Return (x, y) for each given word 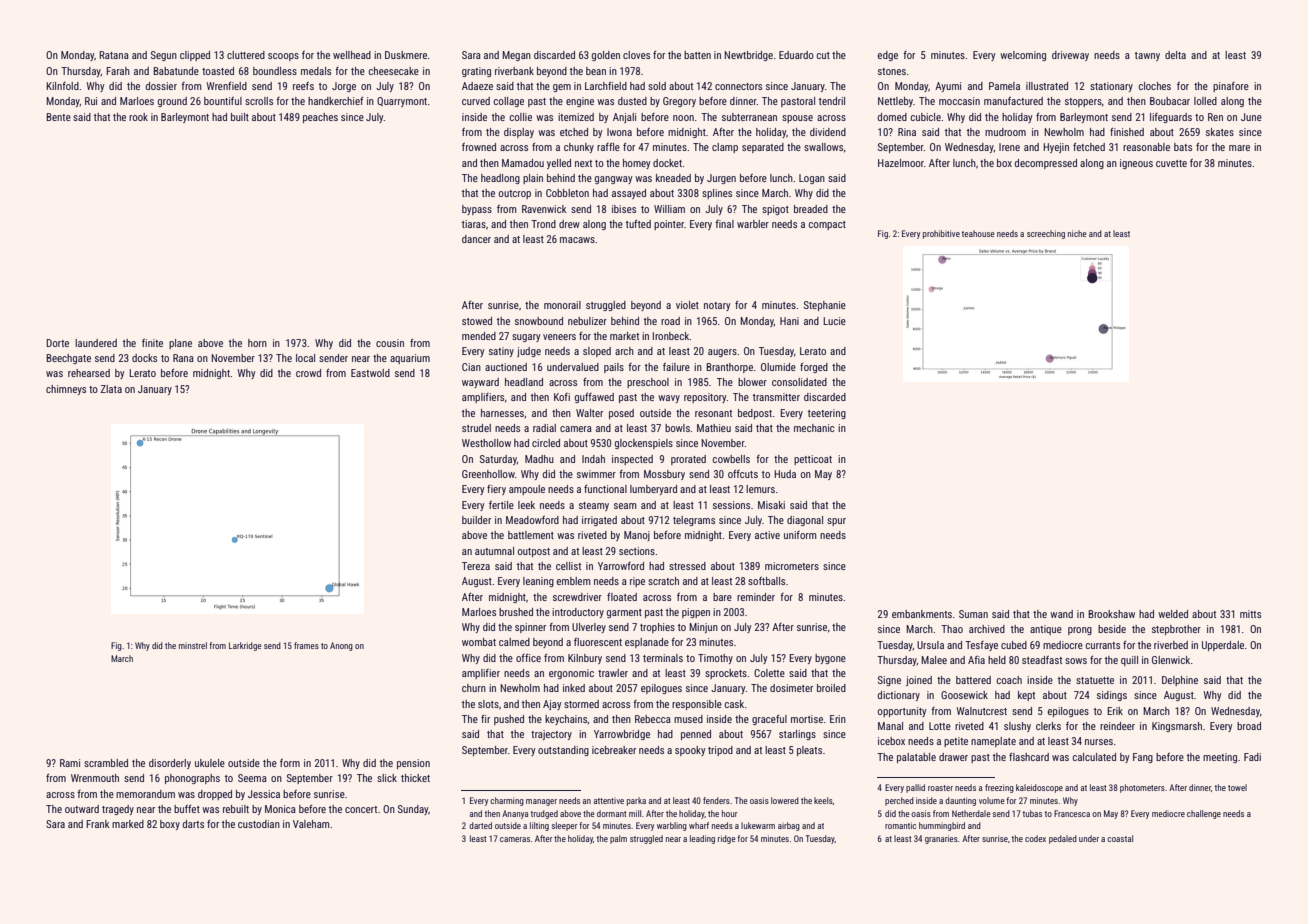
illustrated (1047, 86)
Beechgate (68, 359)
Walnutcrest (982, 711)
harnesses (502, 413)
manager (541, 802)
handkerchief (335, 101)
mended (479, 336)
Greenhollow (488, 474)
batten (697, 55)
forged (814, 368)
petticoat (813, 460)
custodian (259, 824)
